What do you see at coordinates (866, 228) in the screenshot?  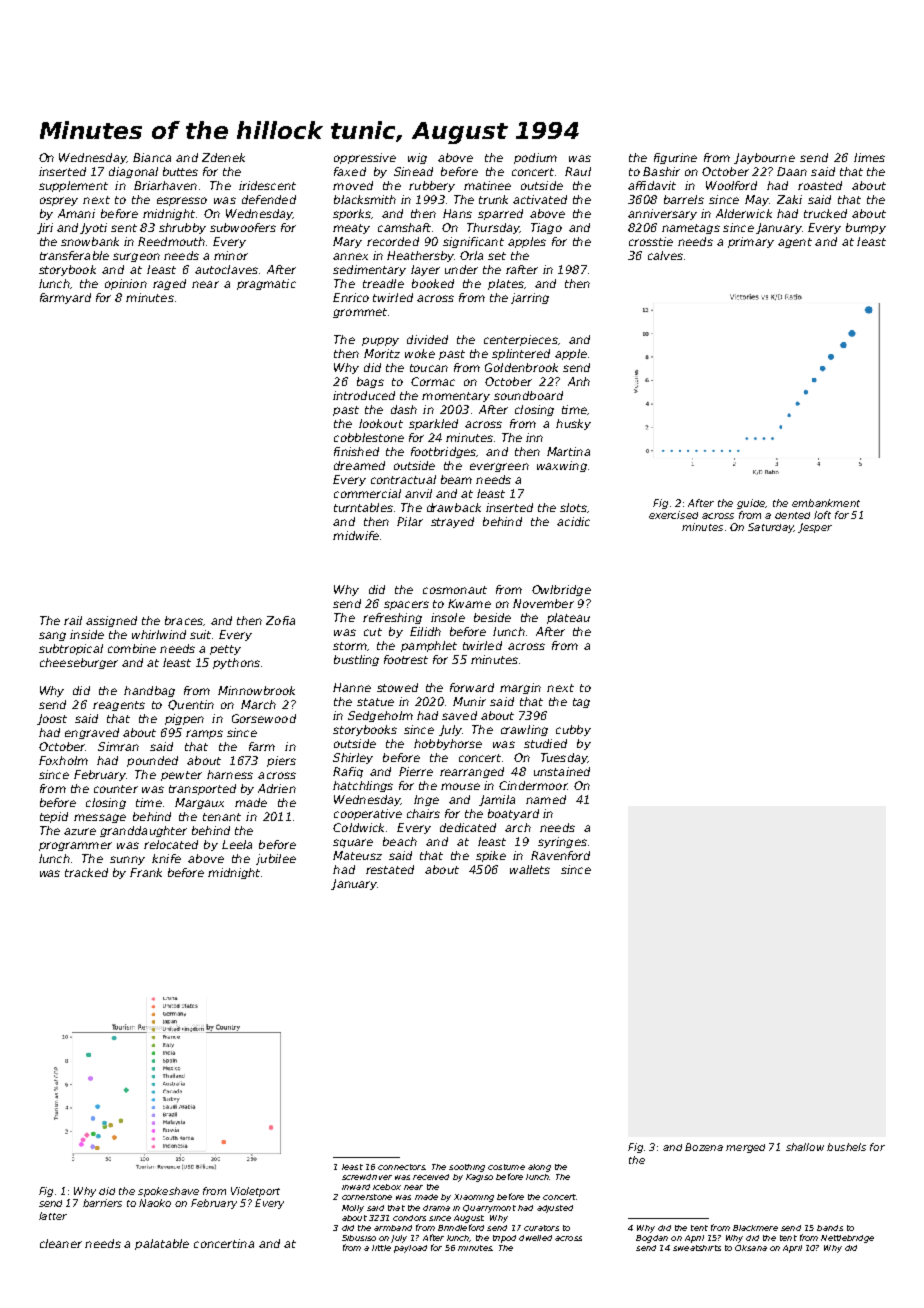 I see `bumpy` at bounding box center [866, 228].
